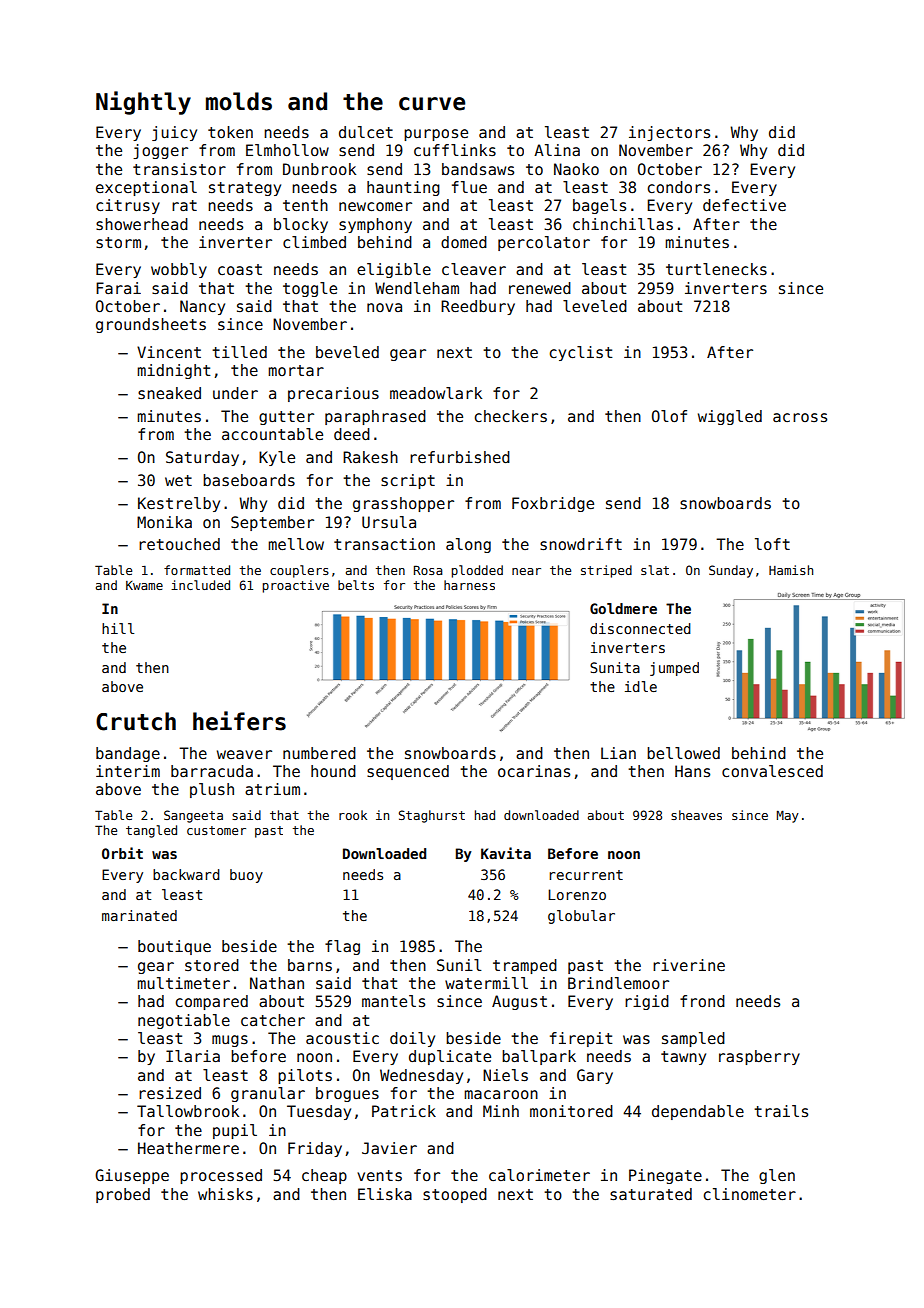 This document has width=924, height=1308. What do you see at coordinates (239, 101) in the document?
I see `molds` at bounding box center [239, 101].
